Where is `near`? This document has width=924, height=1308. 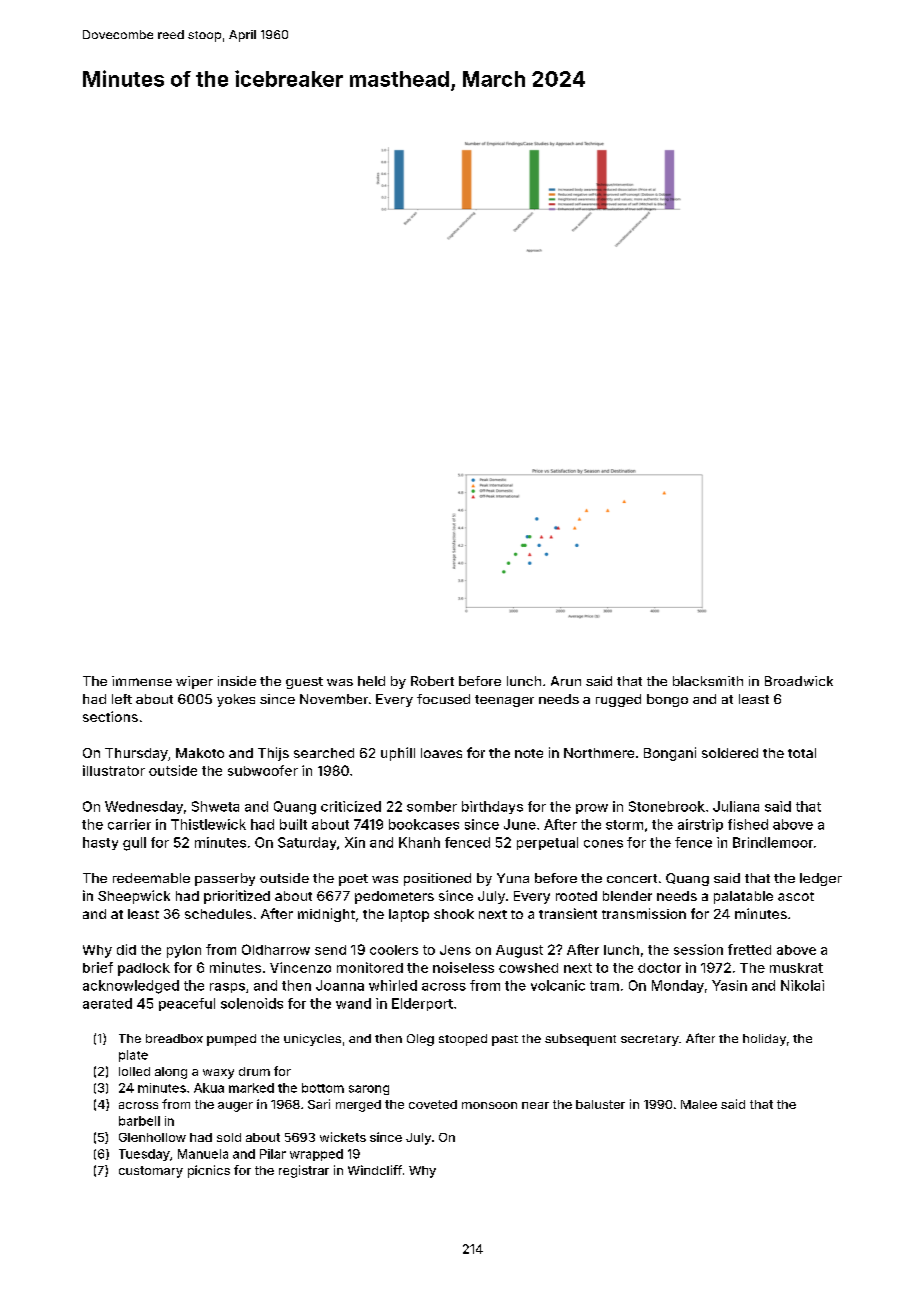 near is located at coordinates (535, 1105).
